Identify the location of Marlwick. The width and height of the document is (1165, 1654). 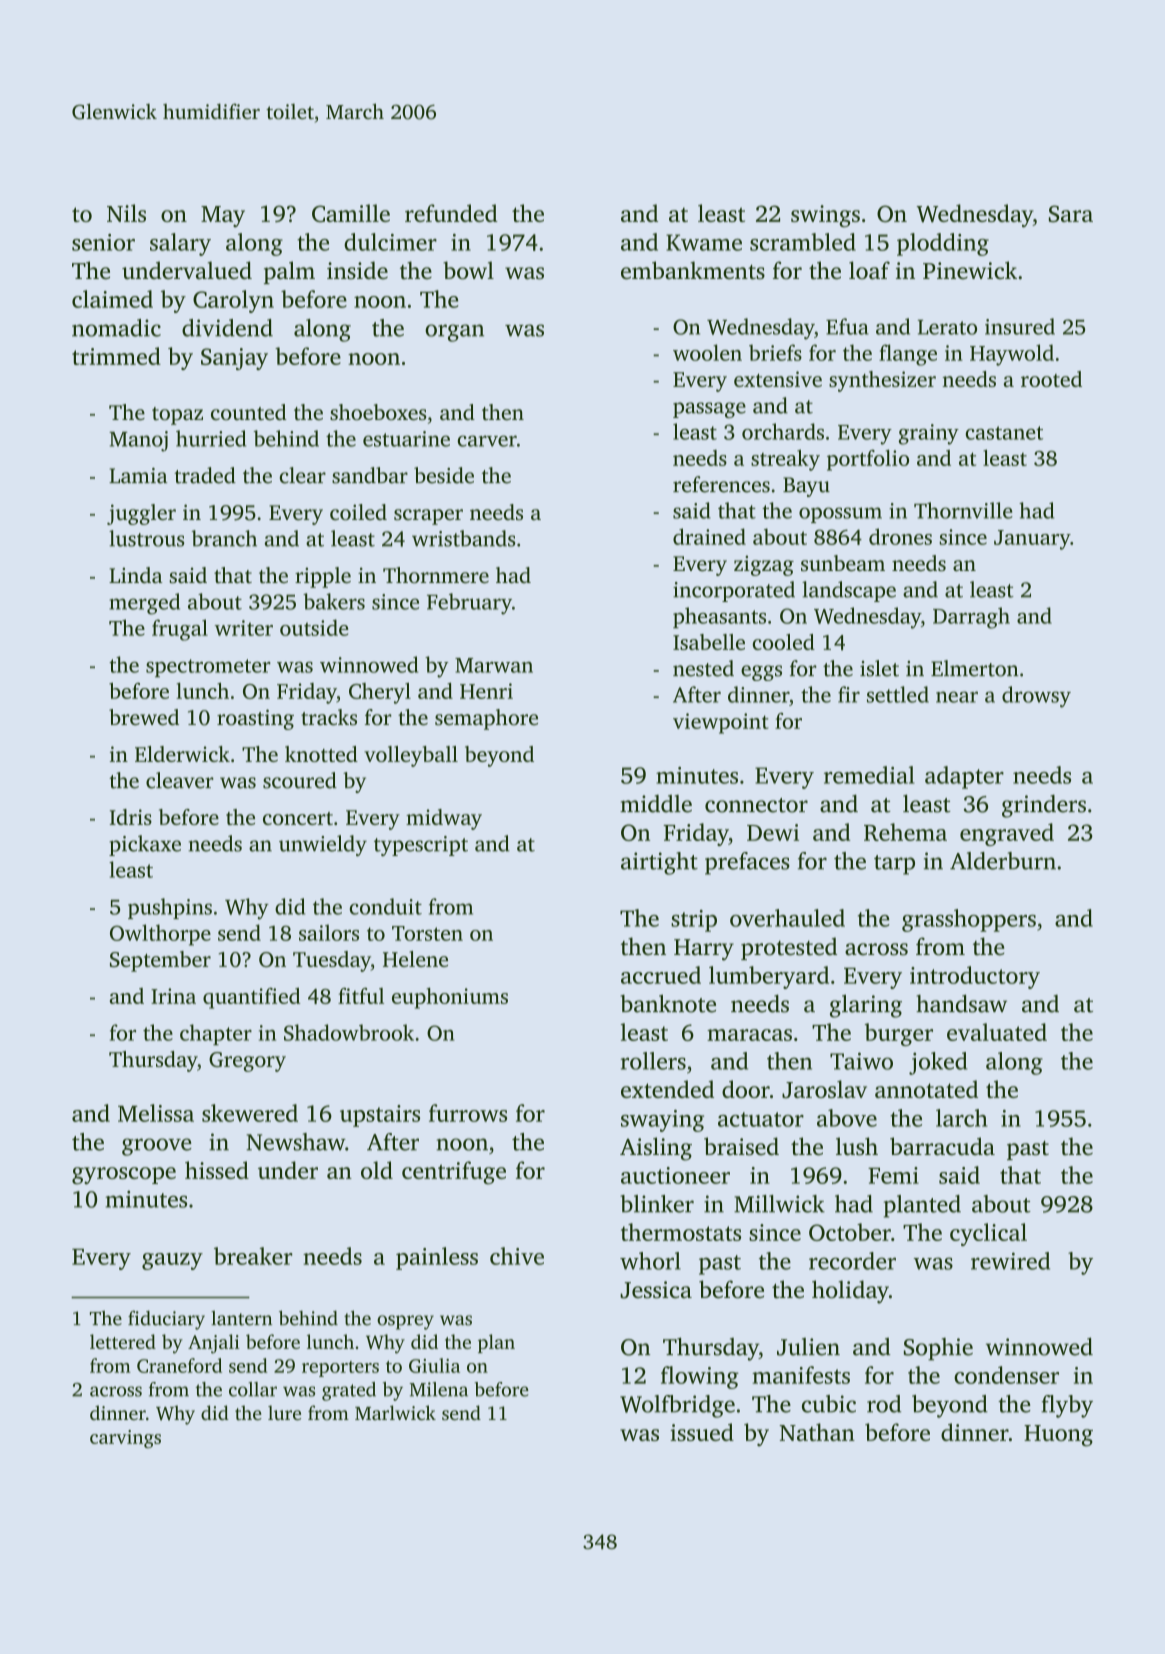
(395, 1412).
